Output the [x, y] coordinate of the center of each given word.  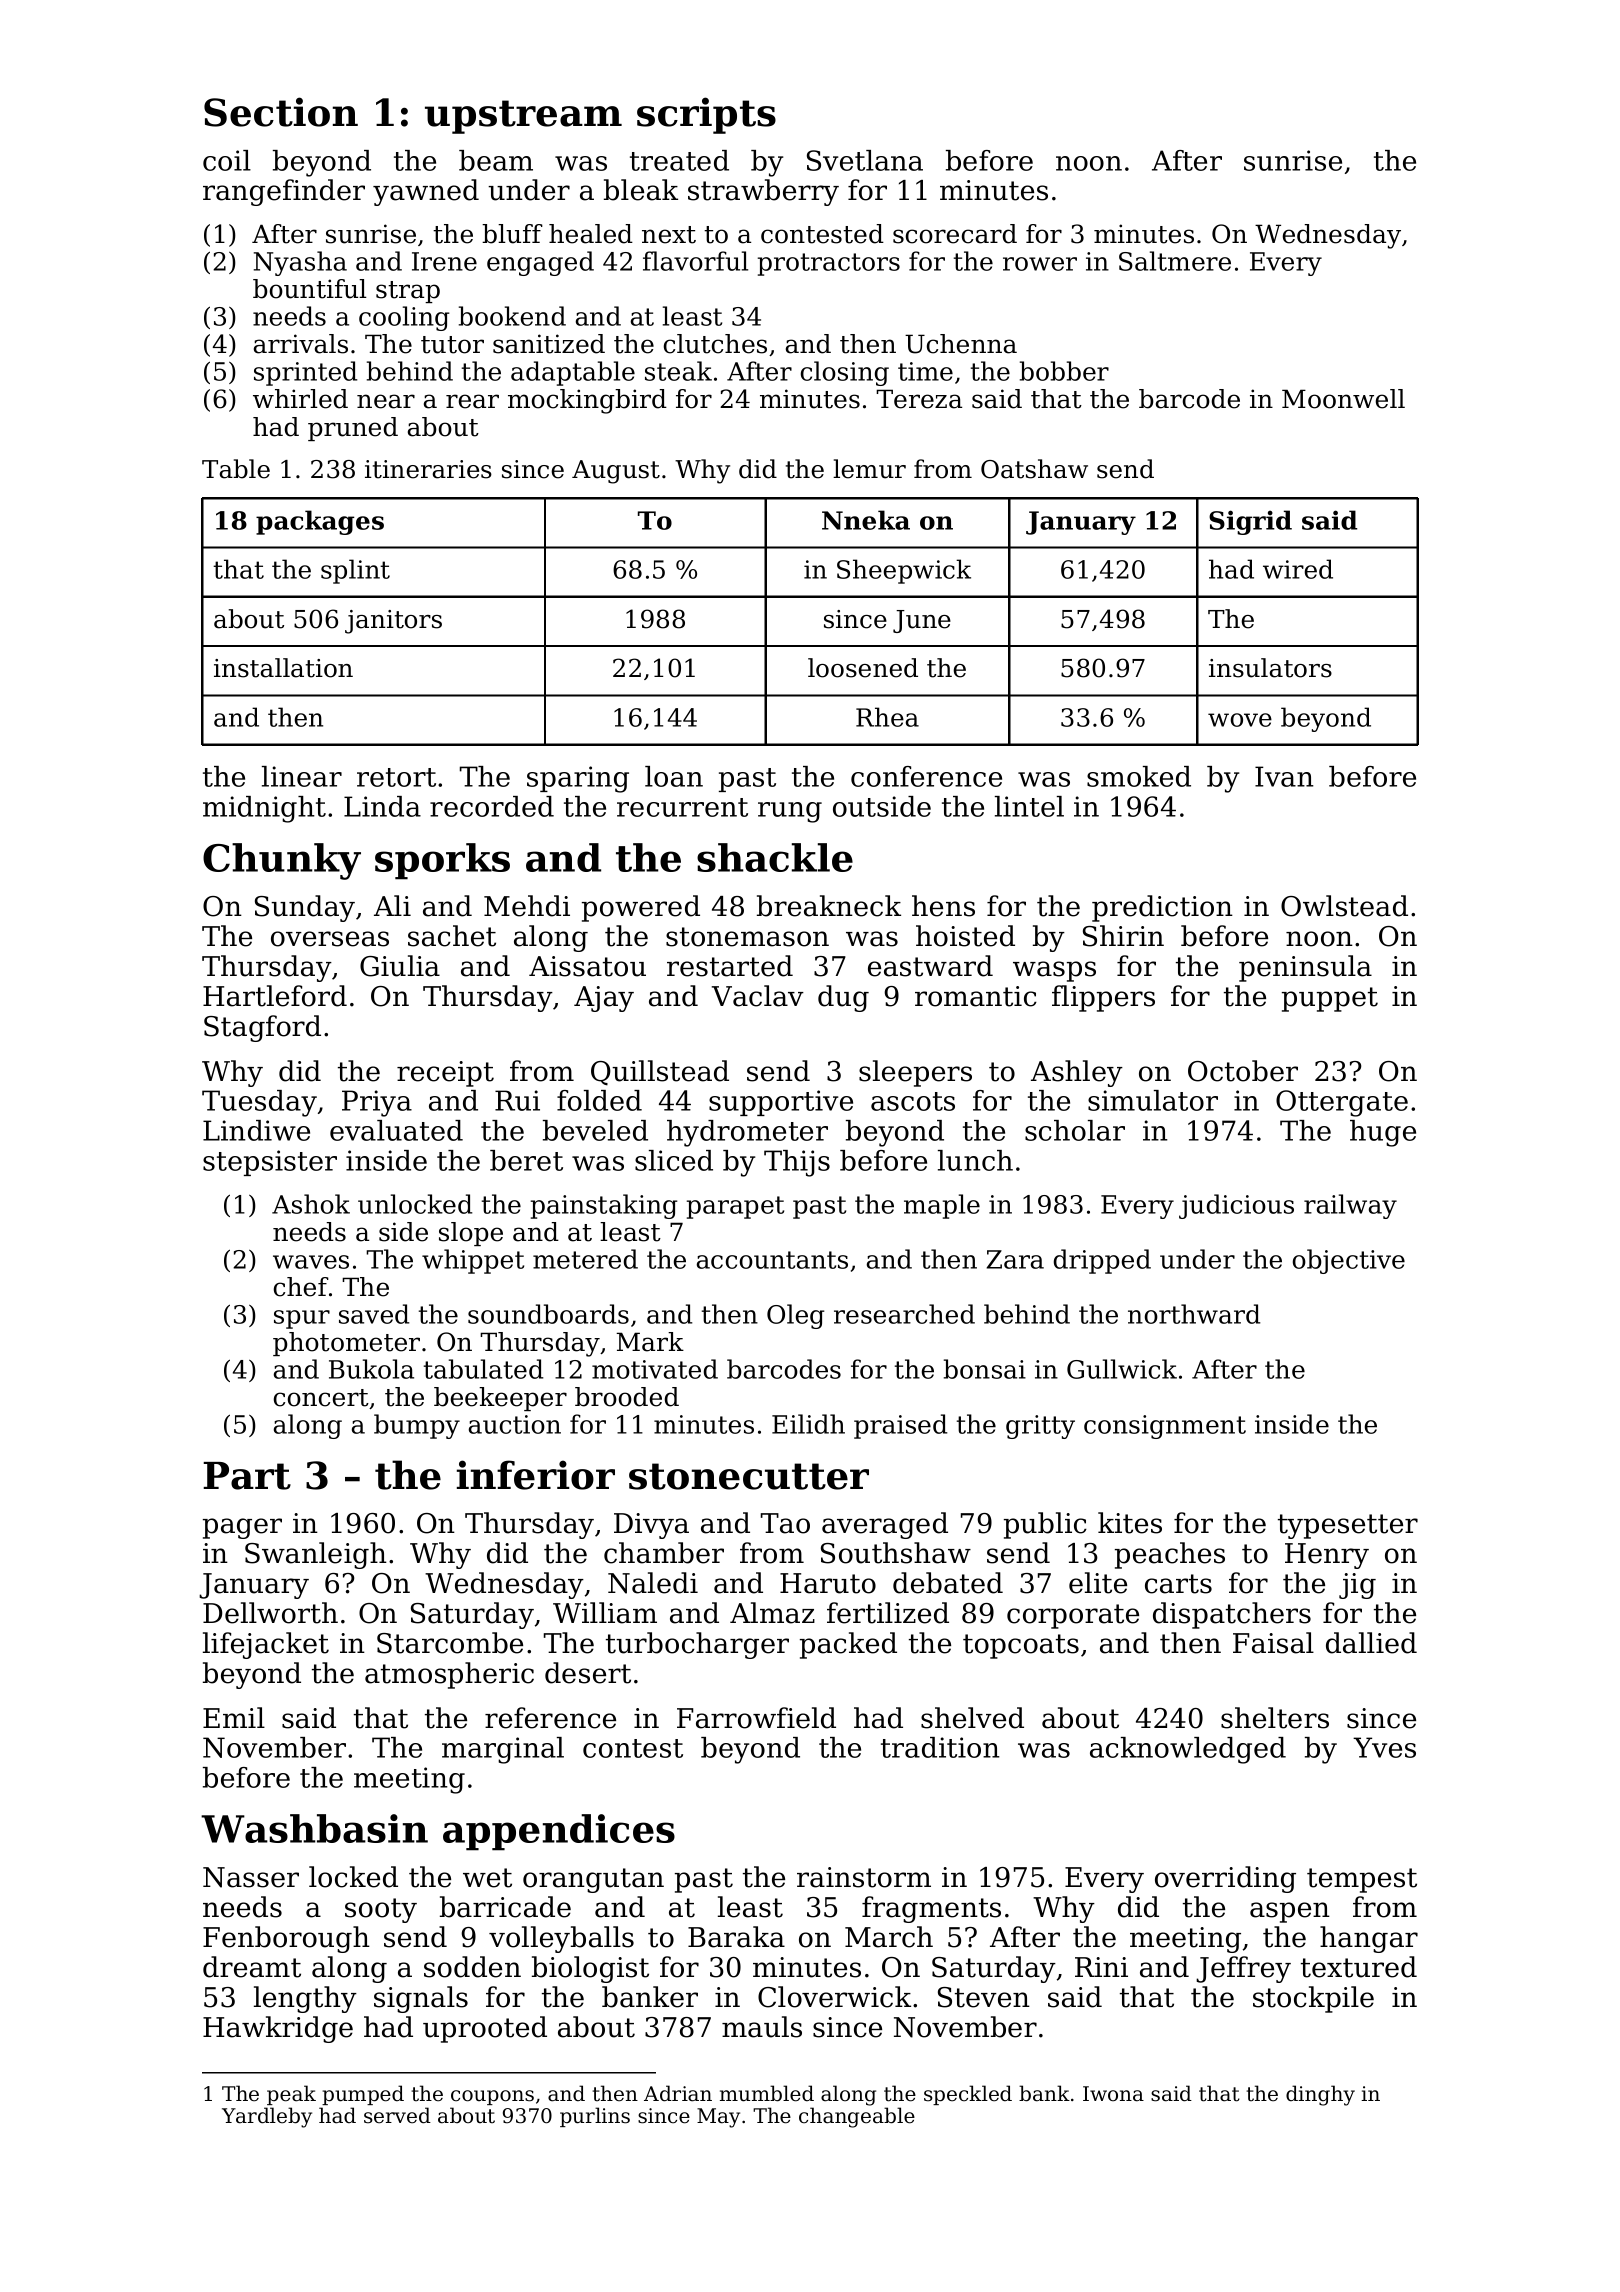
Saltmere [1175, 261]
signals [421, 1999]
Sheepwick [904, 571]
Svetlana [865, 160]
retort [396, 777]
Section [281, 112]
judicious [1236, 1206]
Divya [651, 1526]
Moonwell [1343, 399]
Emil [234, 1717]
